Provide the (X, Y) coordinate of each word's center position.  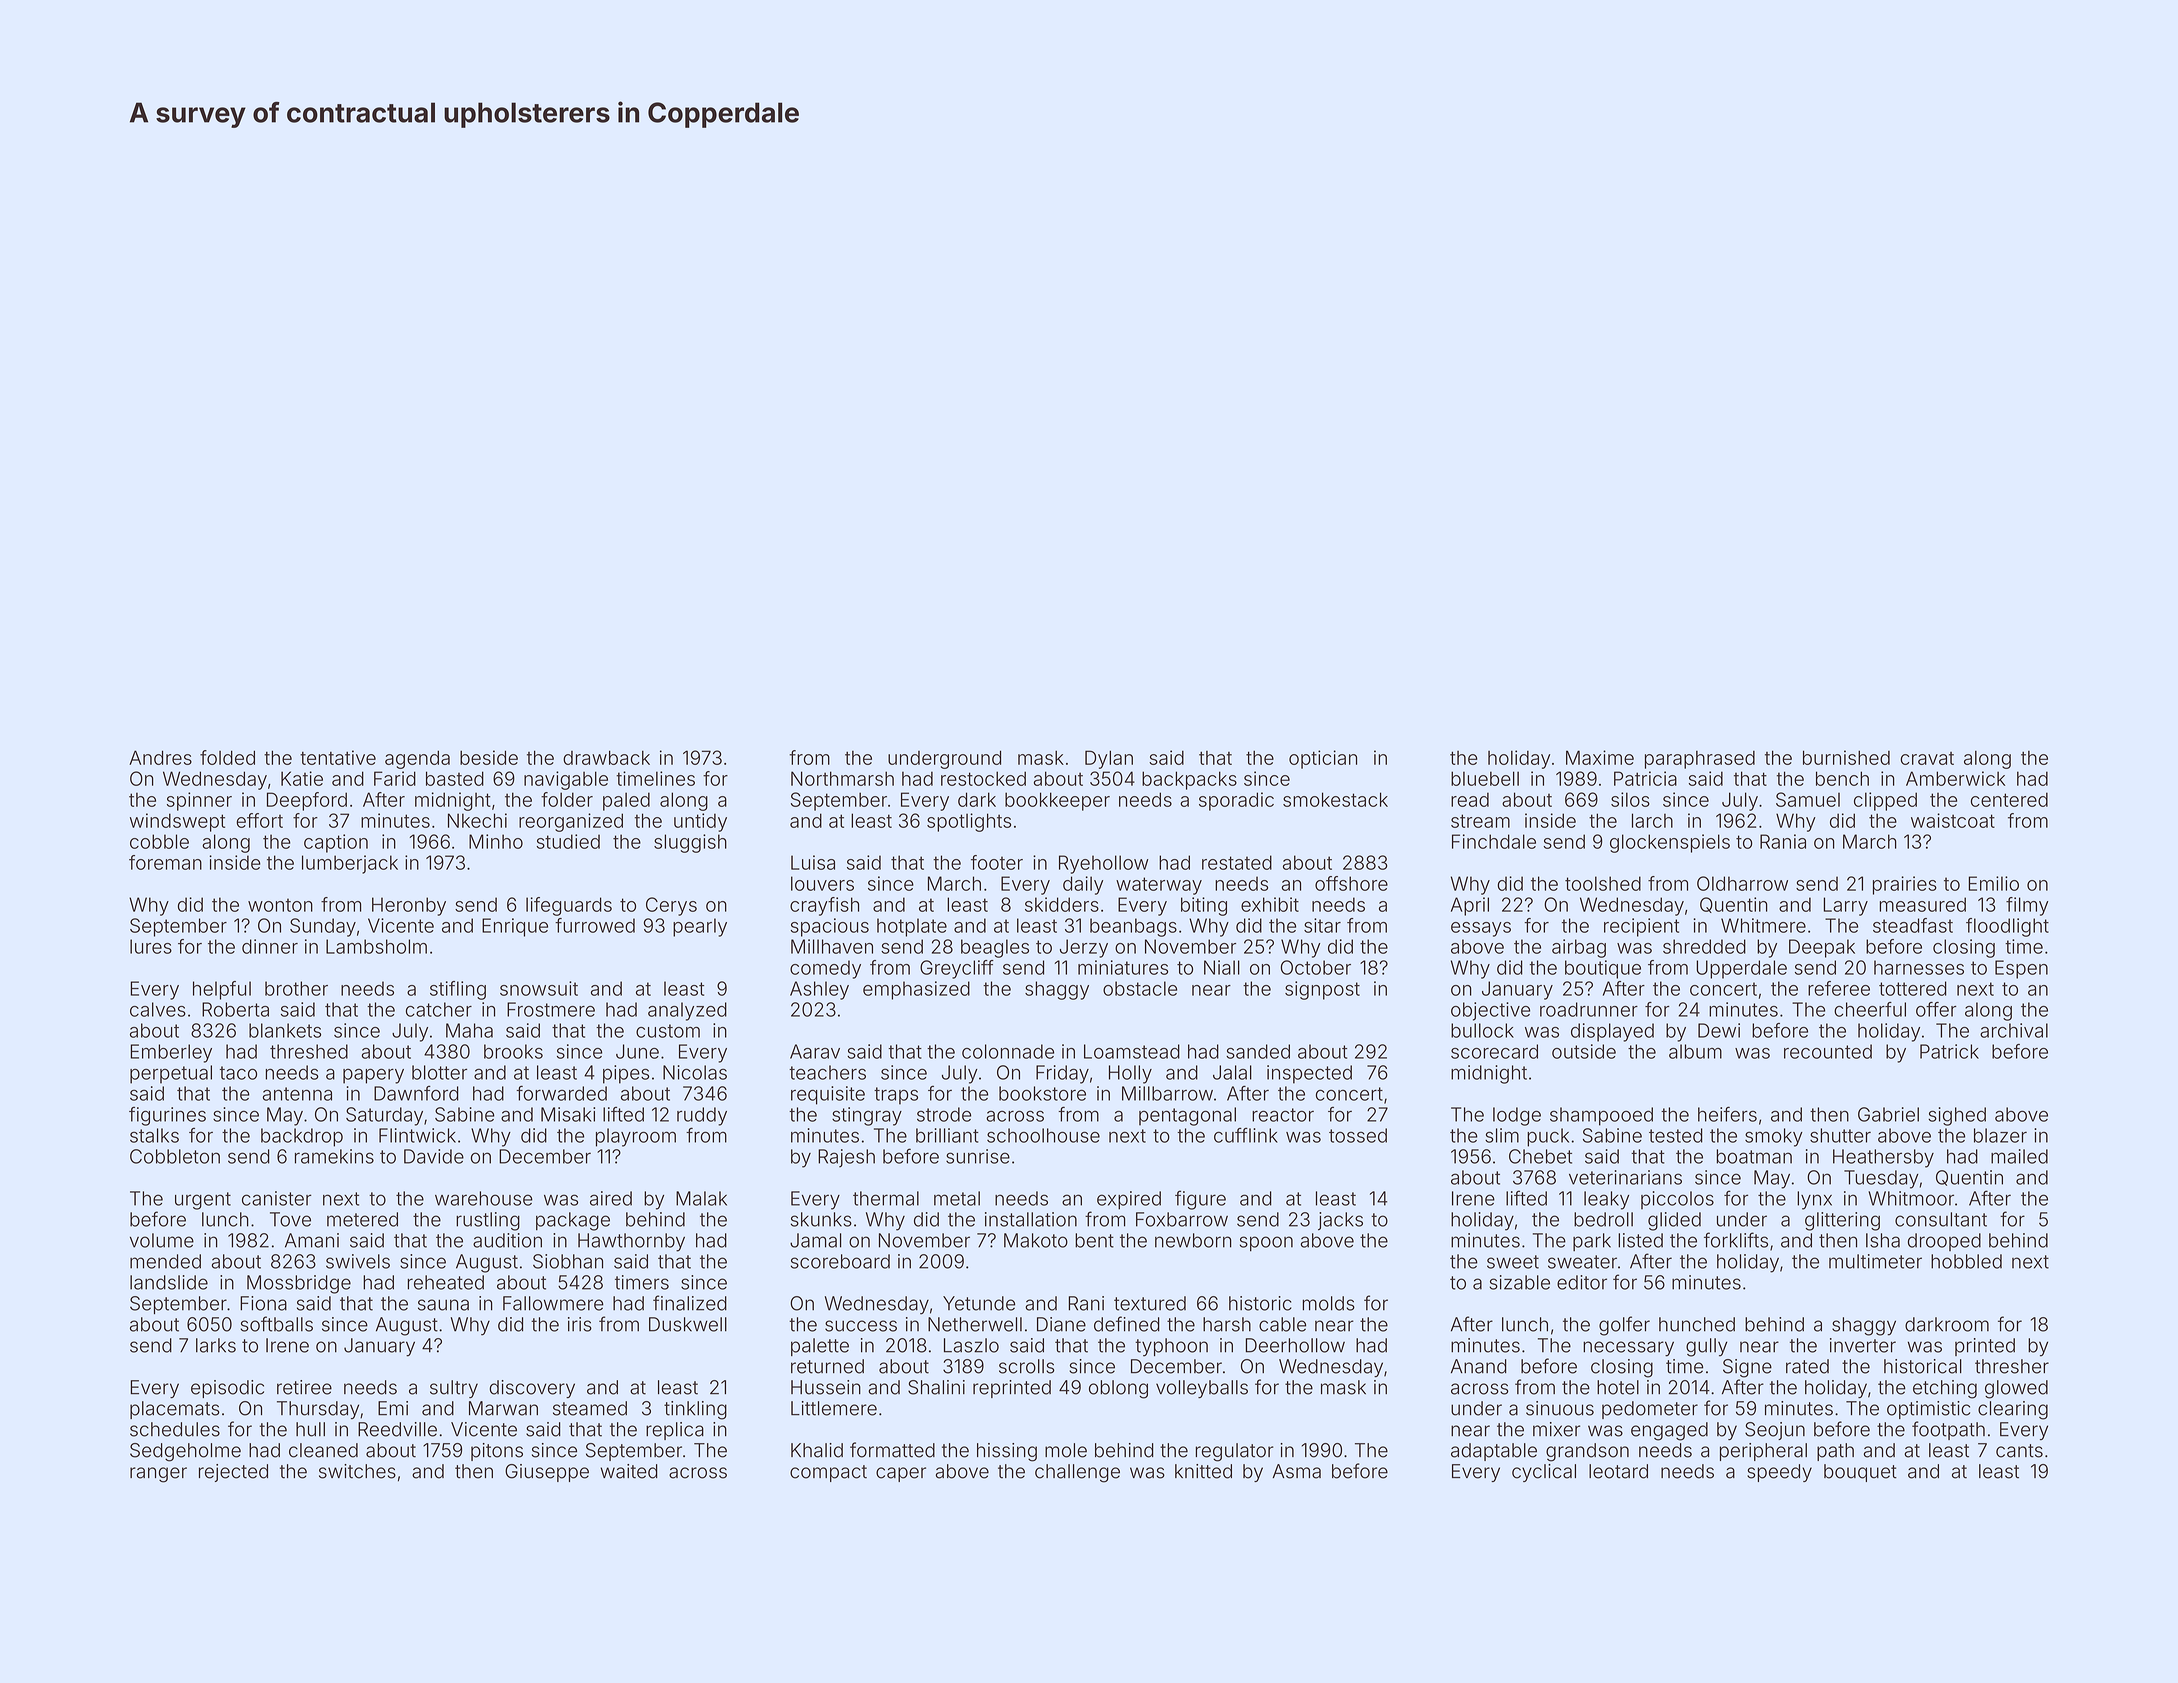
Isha (1883, 1240)
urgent (203, 1201)
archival (2014, 1030)
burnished (1846, 757)
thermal (886, 1198)
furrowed (595, 925)
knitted (1203, 1471)
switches (357, 1471)
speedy (1779, 1473)
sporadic (1236, 801)
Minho (496, 841)
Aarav (815, 1051)
